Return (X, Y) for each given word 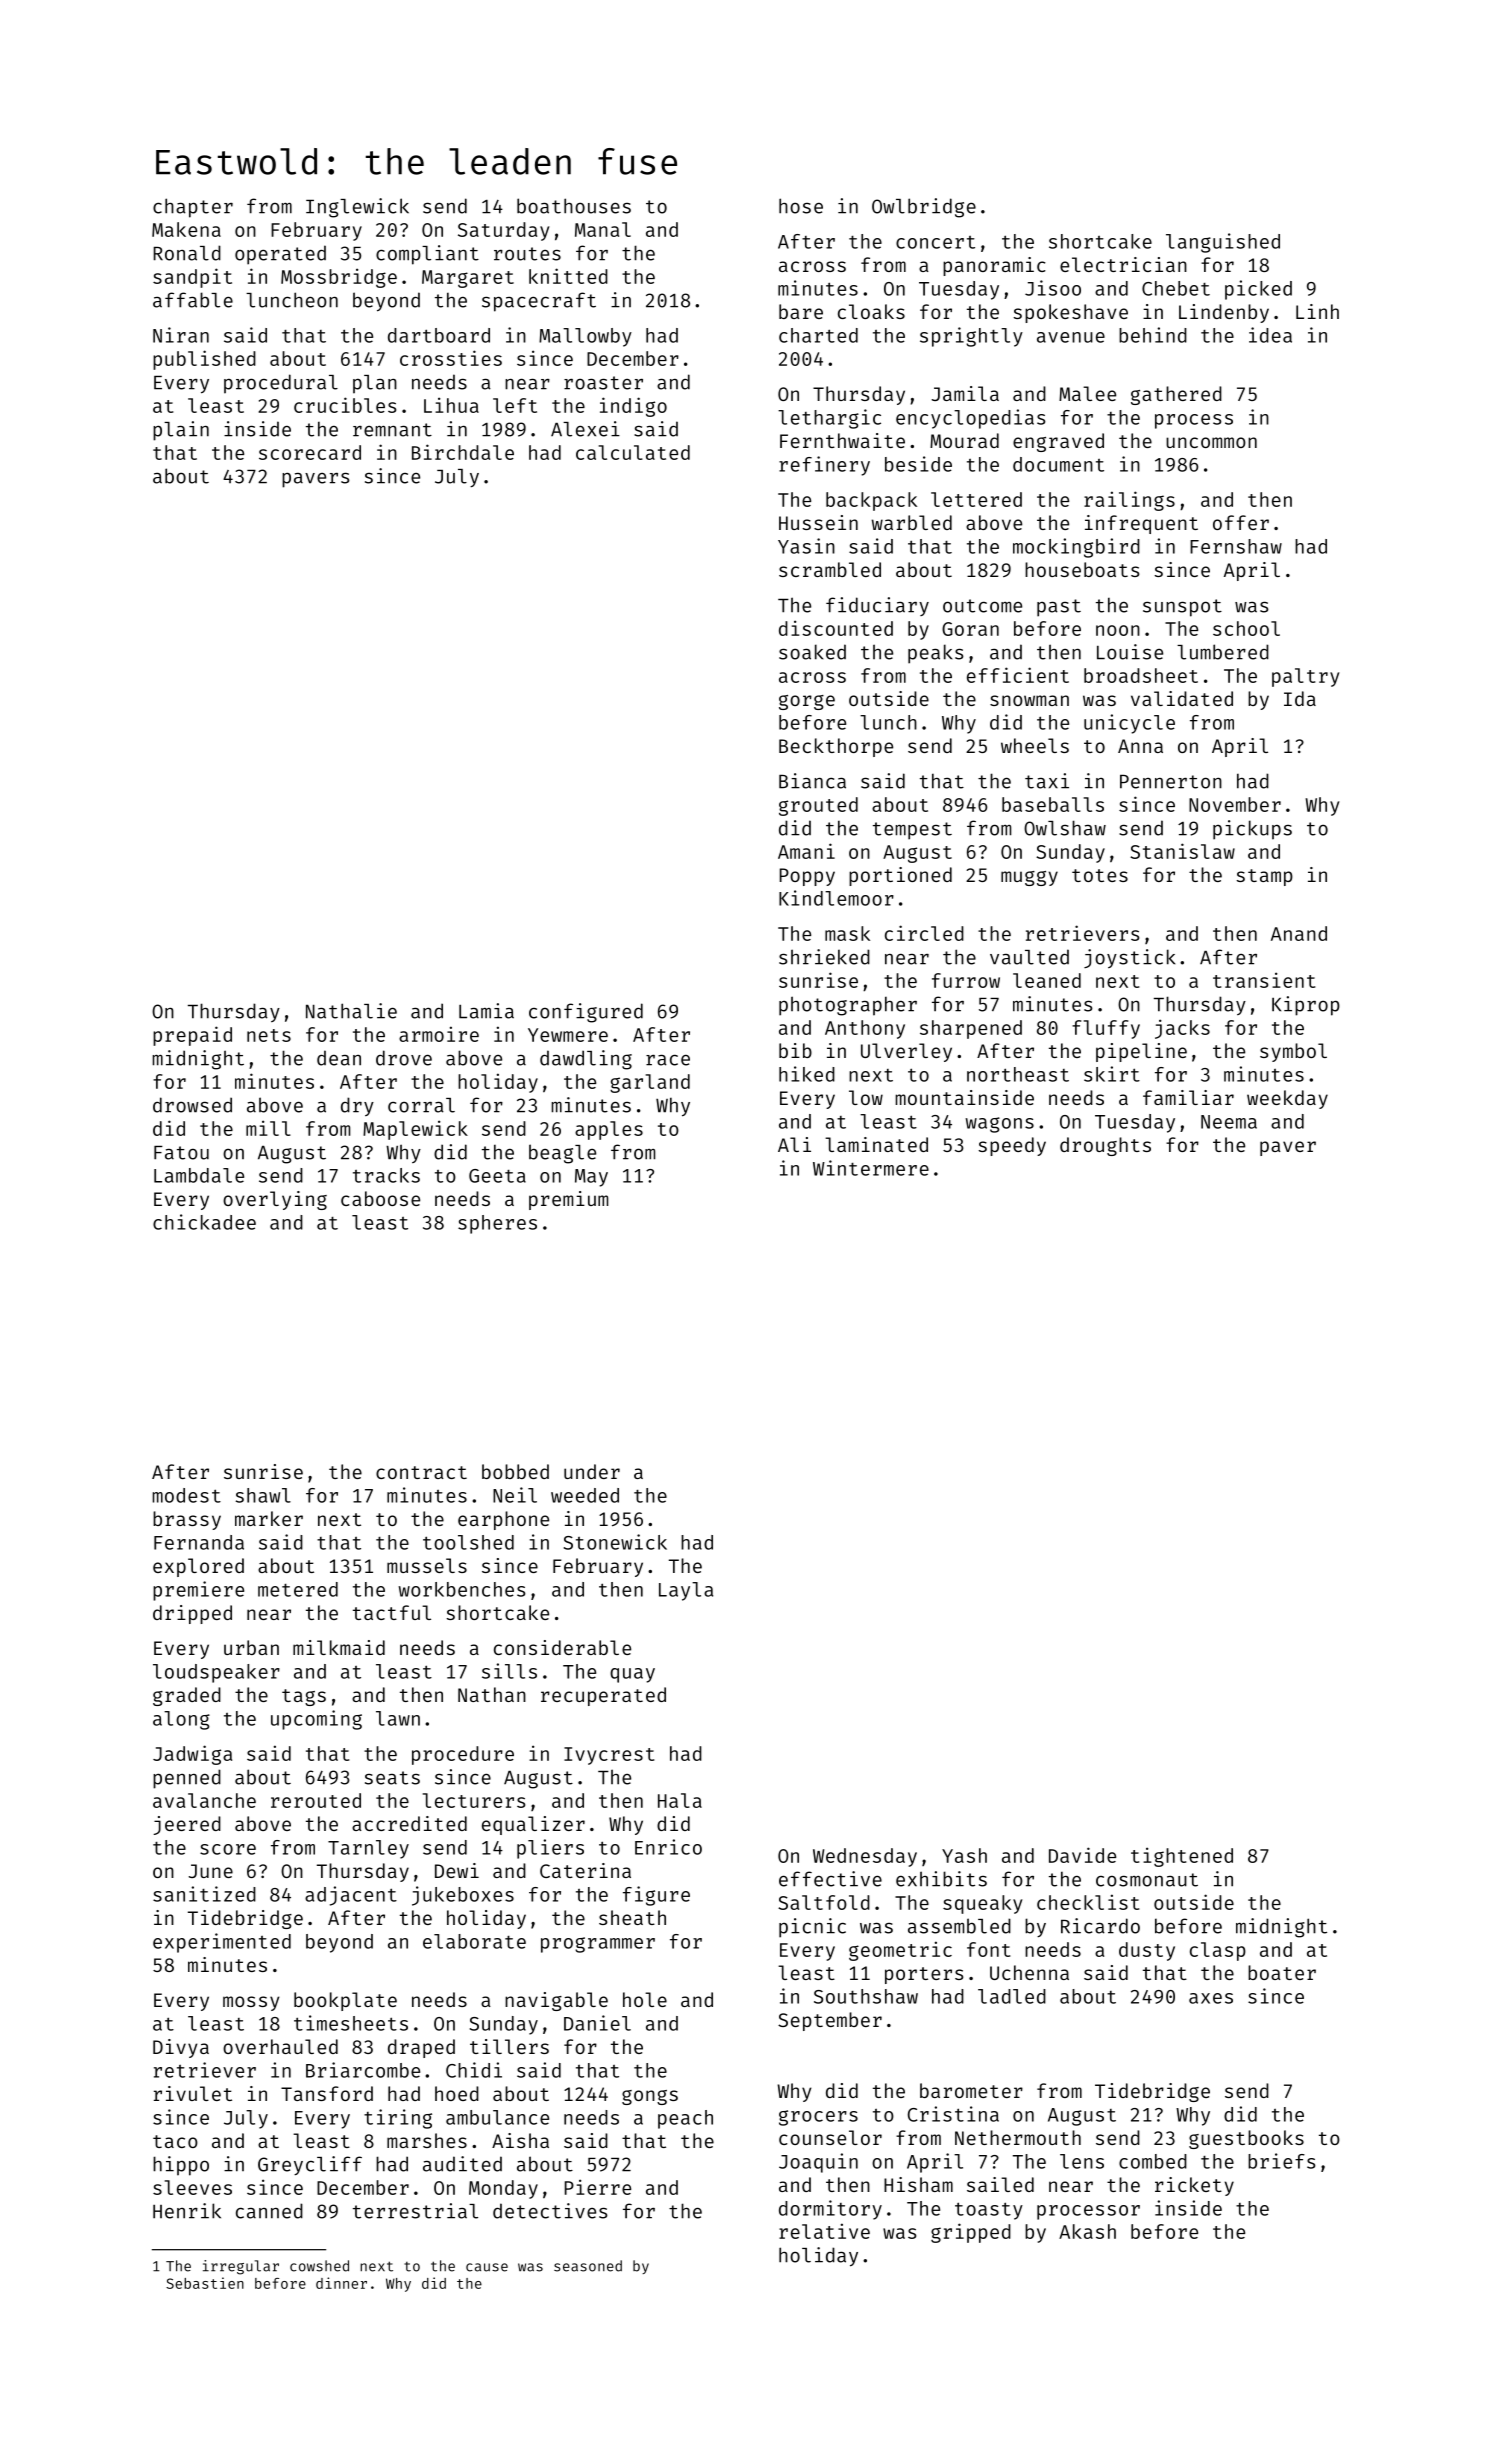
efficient (1018, 675)
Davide (1082, 1855)
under (592, 1471)
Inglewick (357, 208)
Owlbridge (924, 208)
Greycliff (310, 2165)
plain (181, 431)
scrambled (830, 569)
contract (421, 1472)
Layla (686, 1591)
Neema (1229, 1122)
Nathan (492, 1694)
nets (269, 1035)
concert (935, 242)
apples (609, 1130)
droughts (1105, 1146)
